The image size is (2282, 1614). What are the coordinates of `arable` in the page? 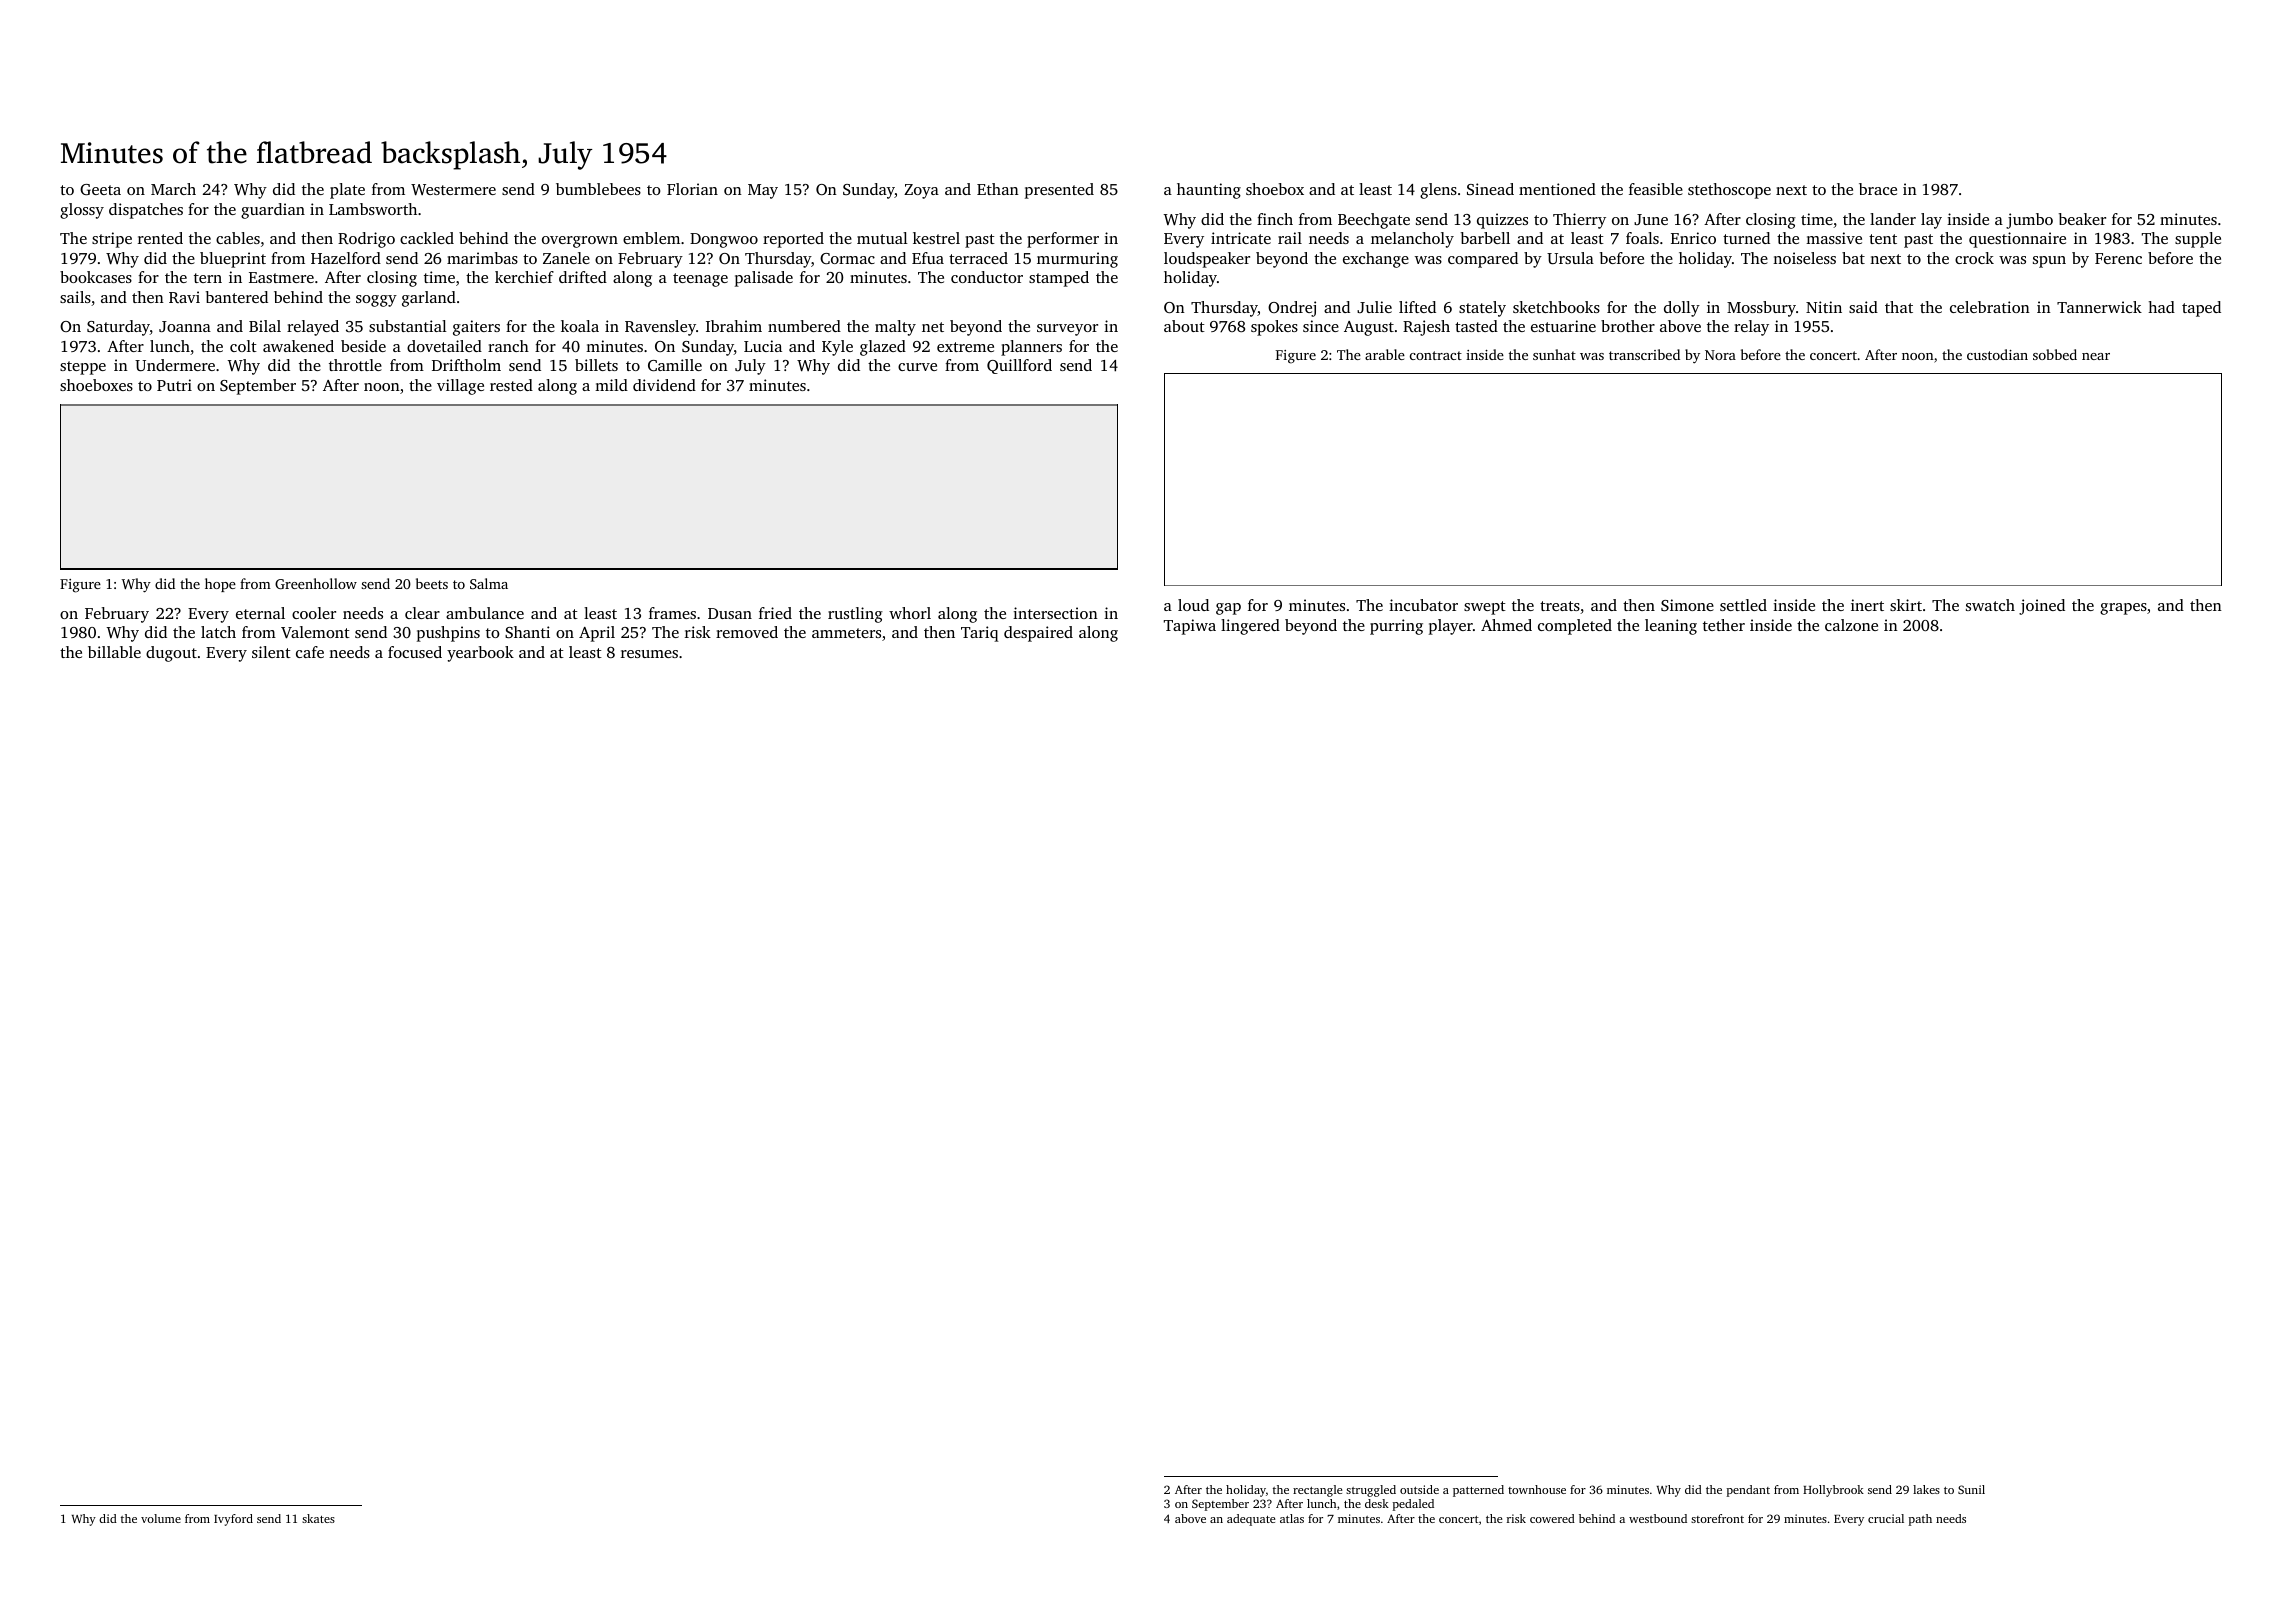 It's located at (1385, 354).
